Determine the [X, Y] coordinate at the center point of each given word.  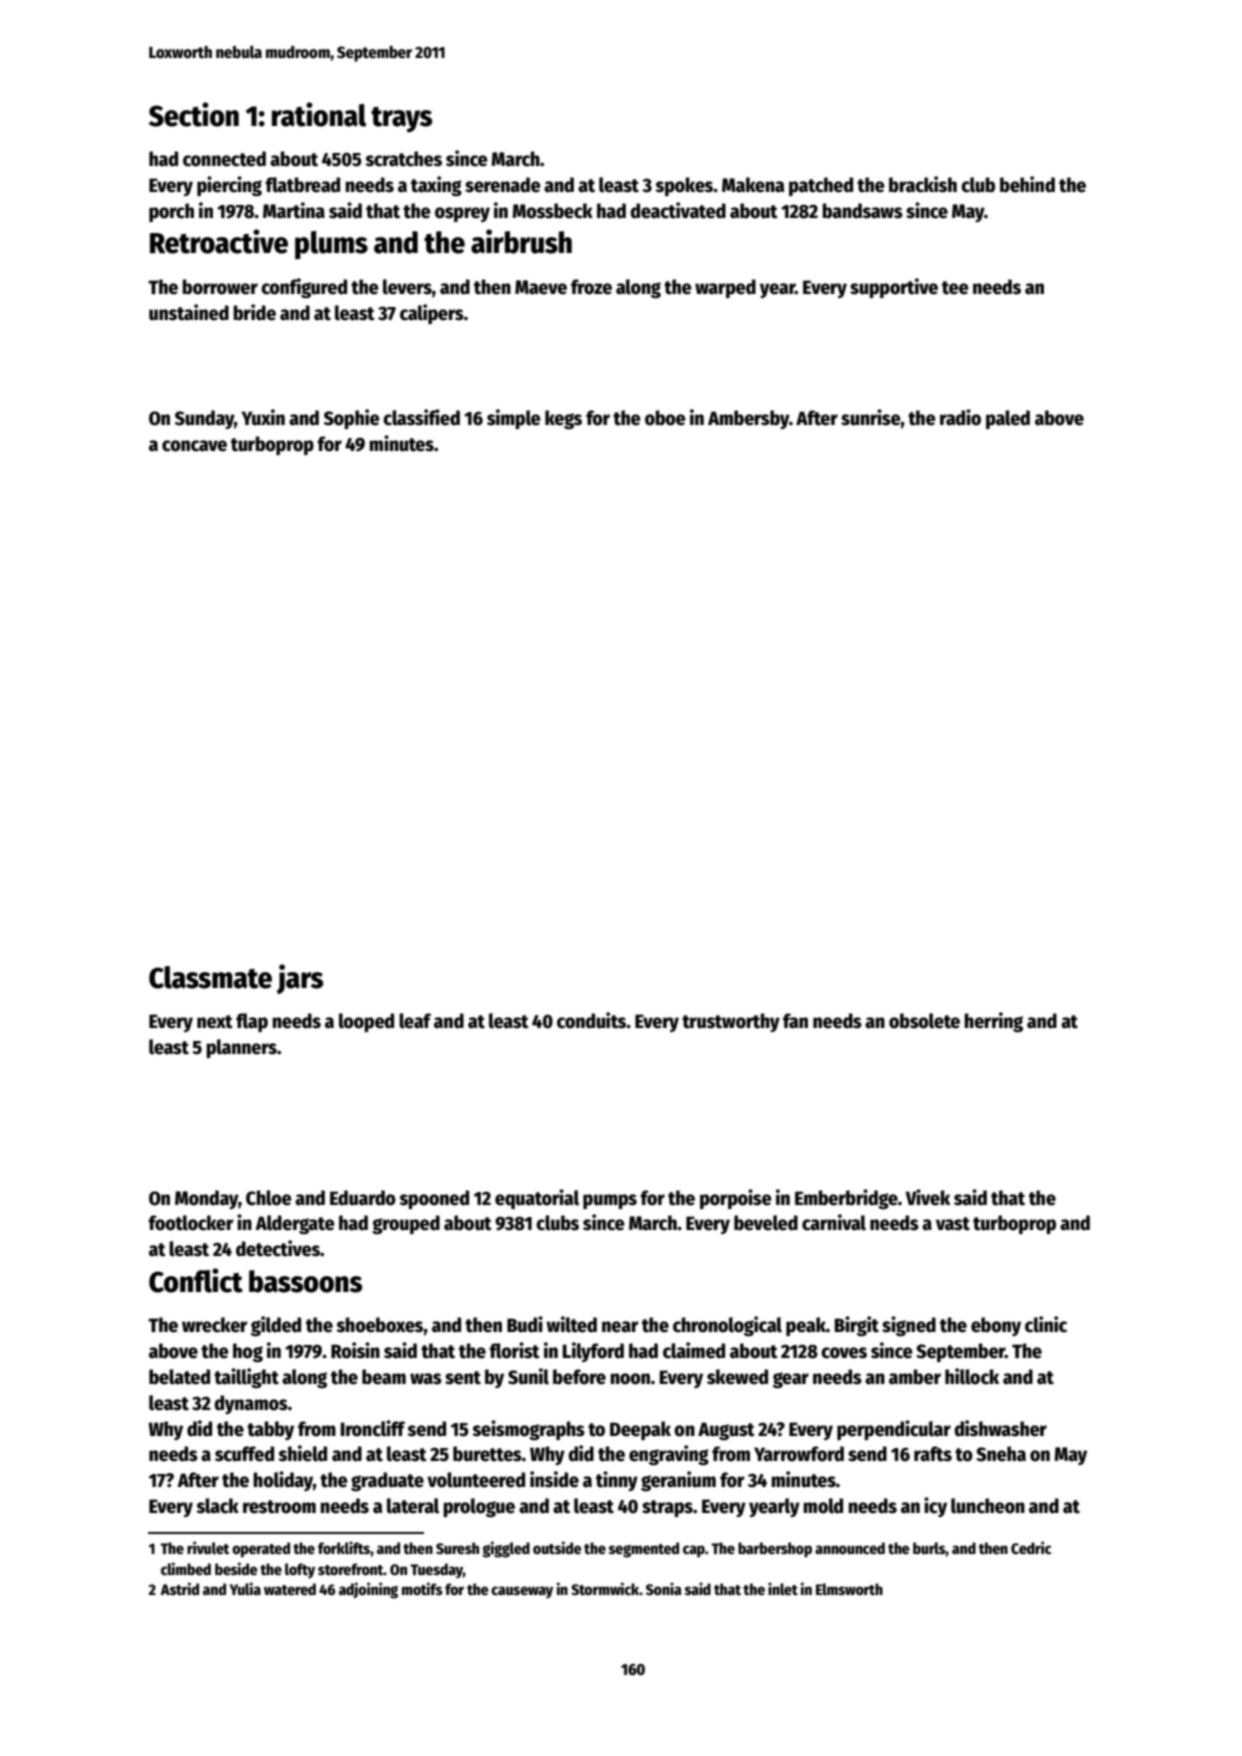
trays [401, 120]
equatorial [537, 1199]
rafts [933, 1454]
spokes [685, 186]
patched [821, 186]
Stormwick [605, 1588]
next [215, 1022]
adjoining [368, 1590]
